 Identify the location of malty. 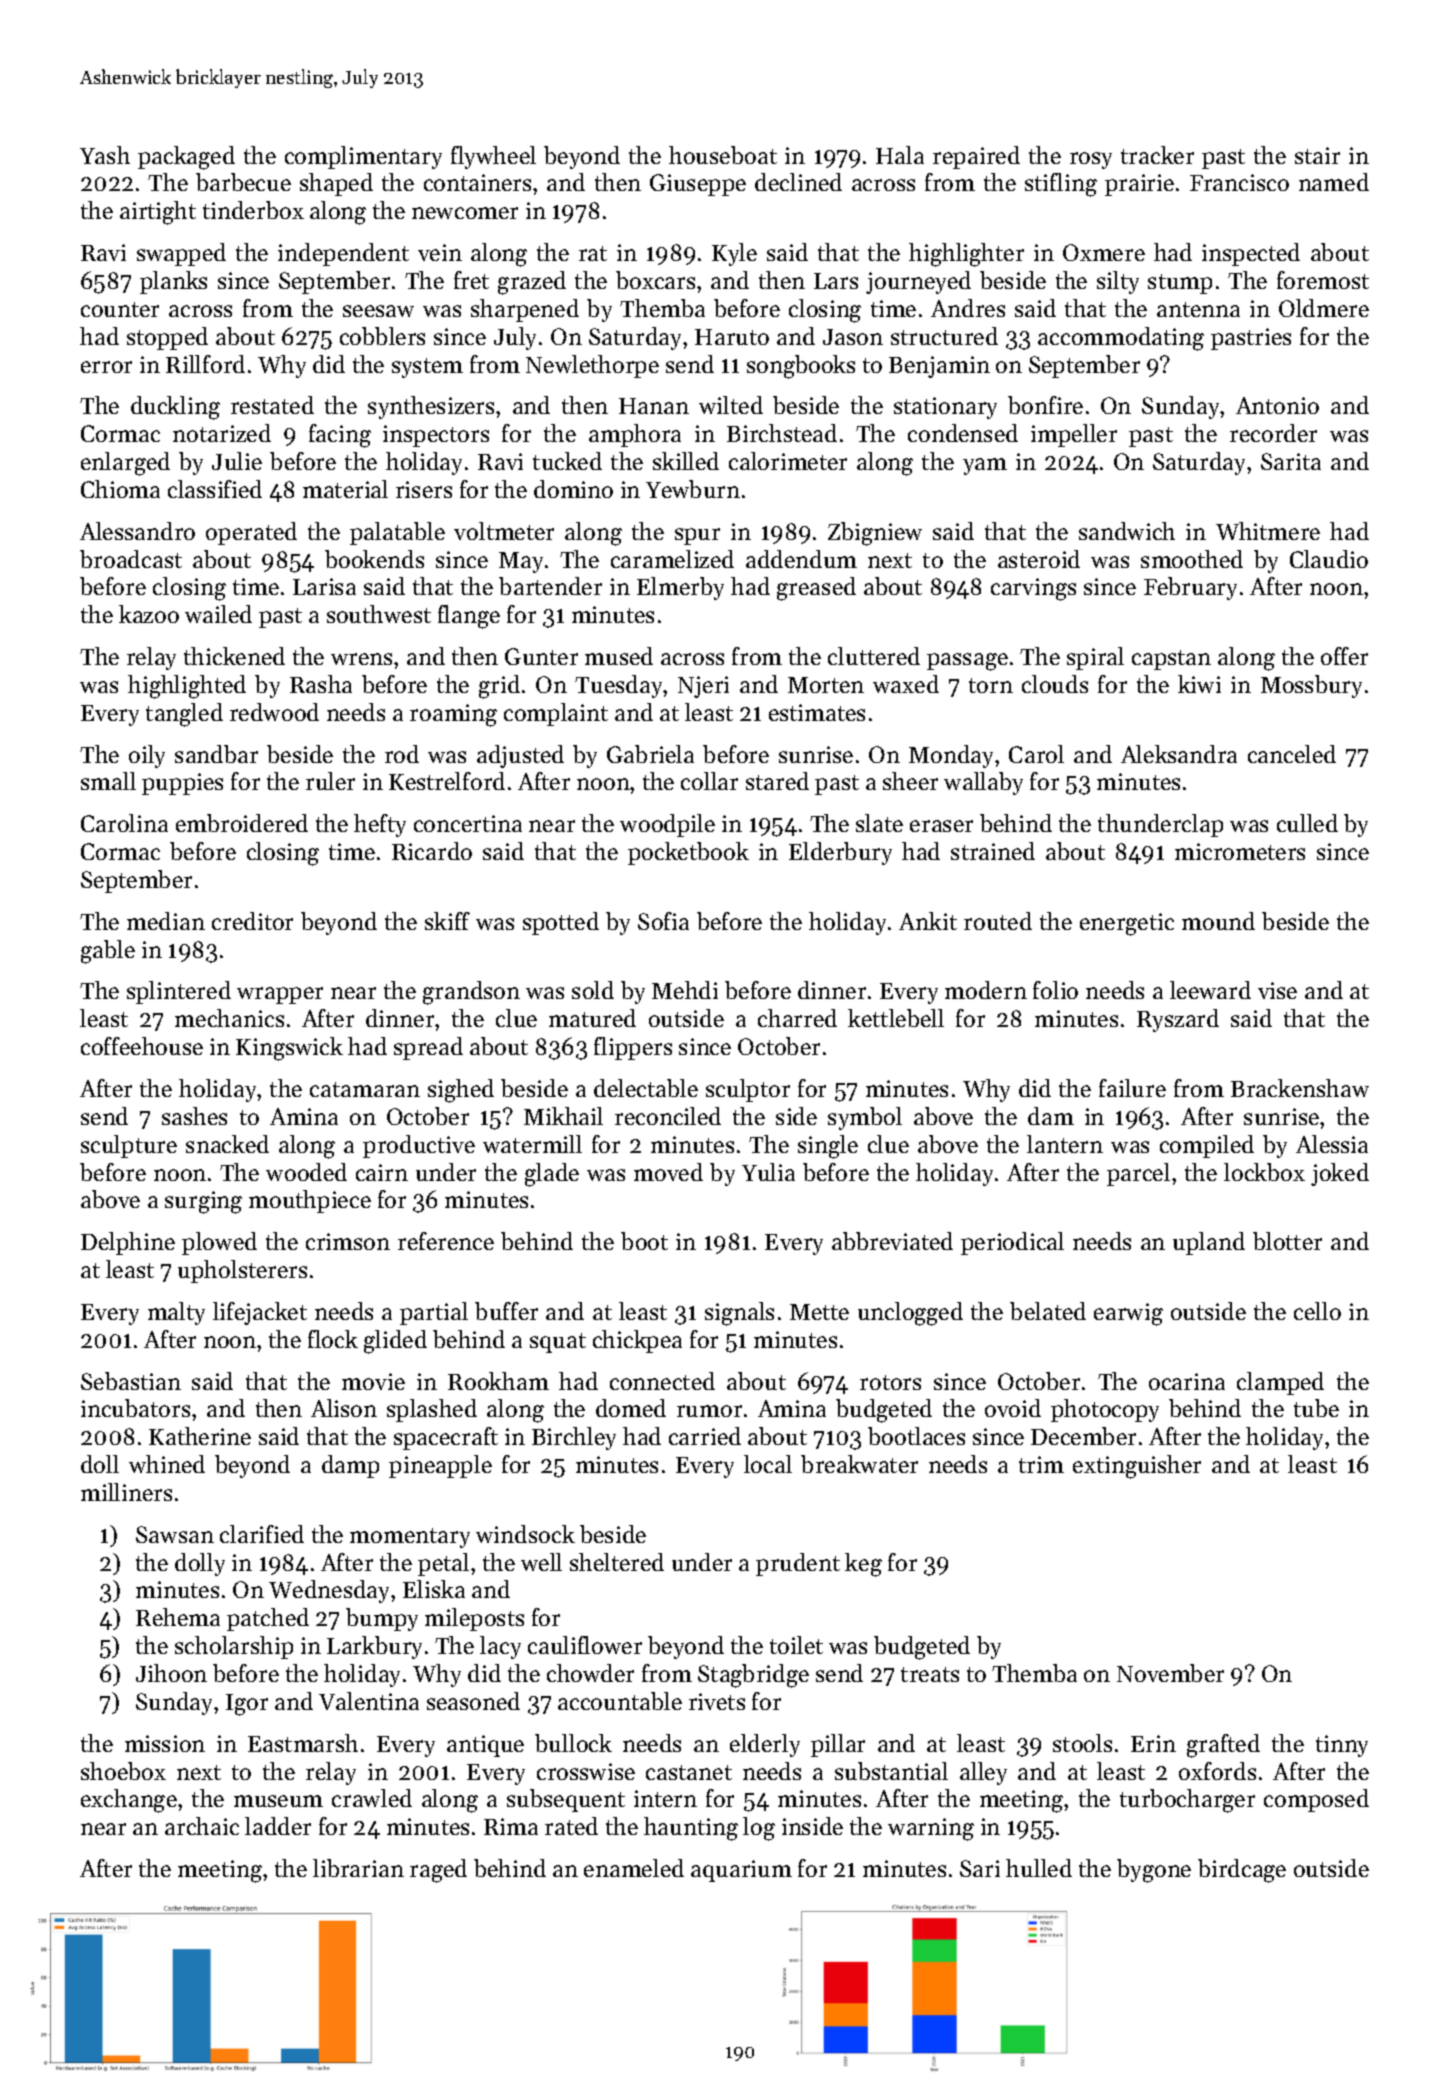
(176, 1313).
